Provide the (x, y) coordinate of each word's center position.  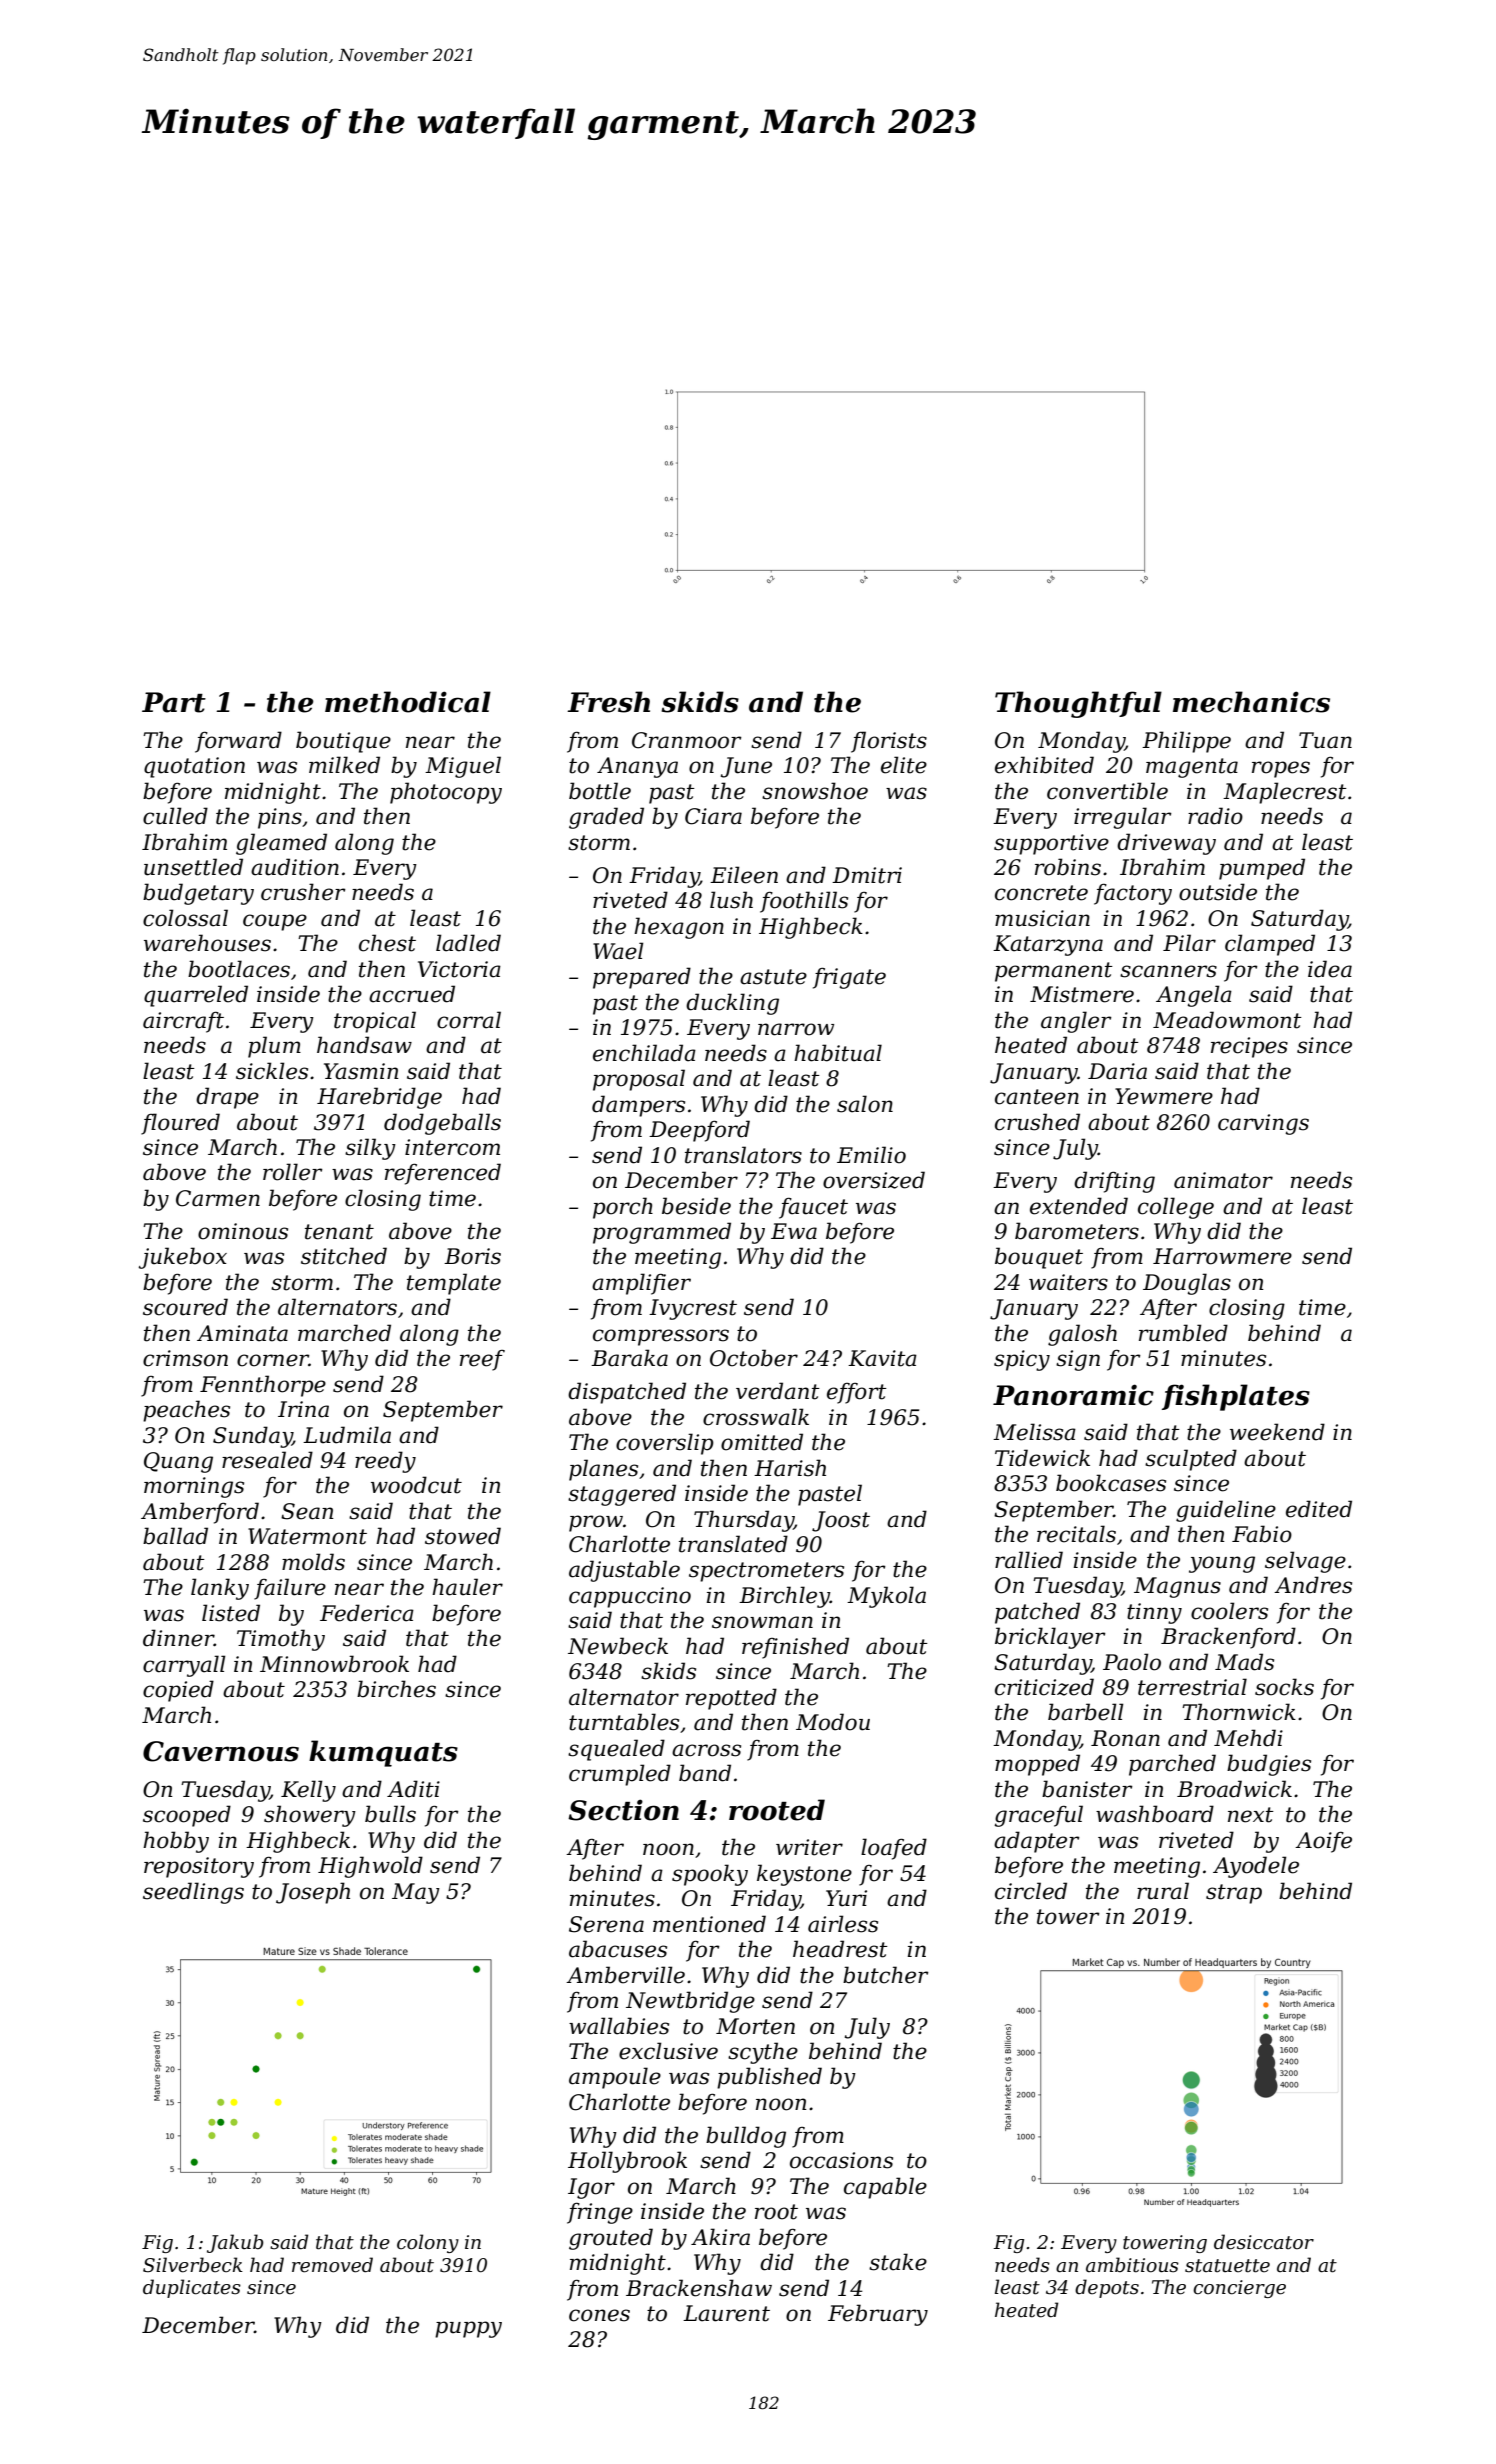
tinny (1154, 1613)
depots (1107, 2288)
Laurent (726, 2313)
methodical (408, 702)
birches (396, 1689)
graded (606, 818)
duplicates (192, 2288)
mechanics (1251, 702)
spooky (710, 1875)
